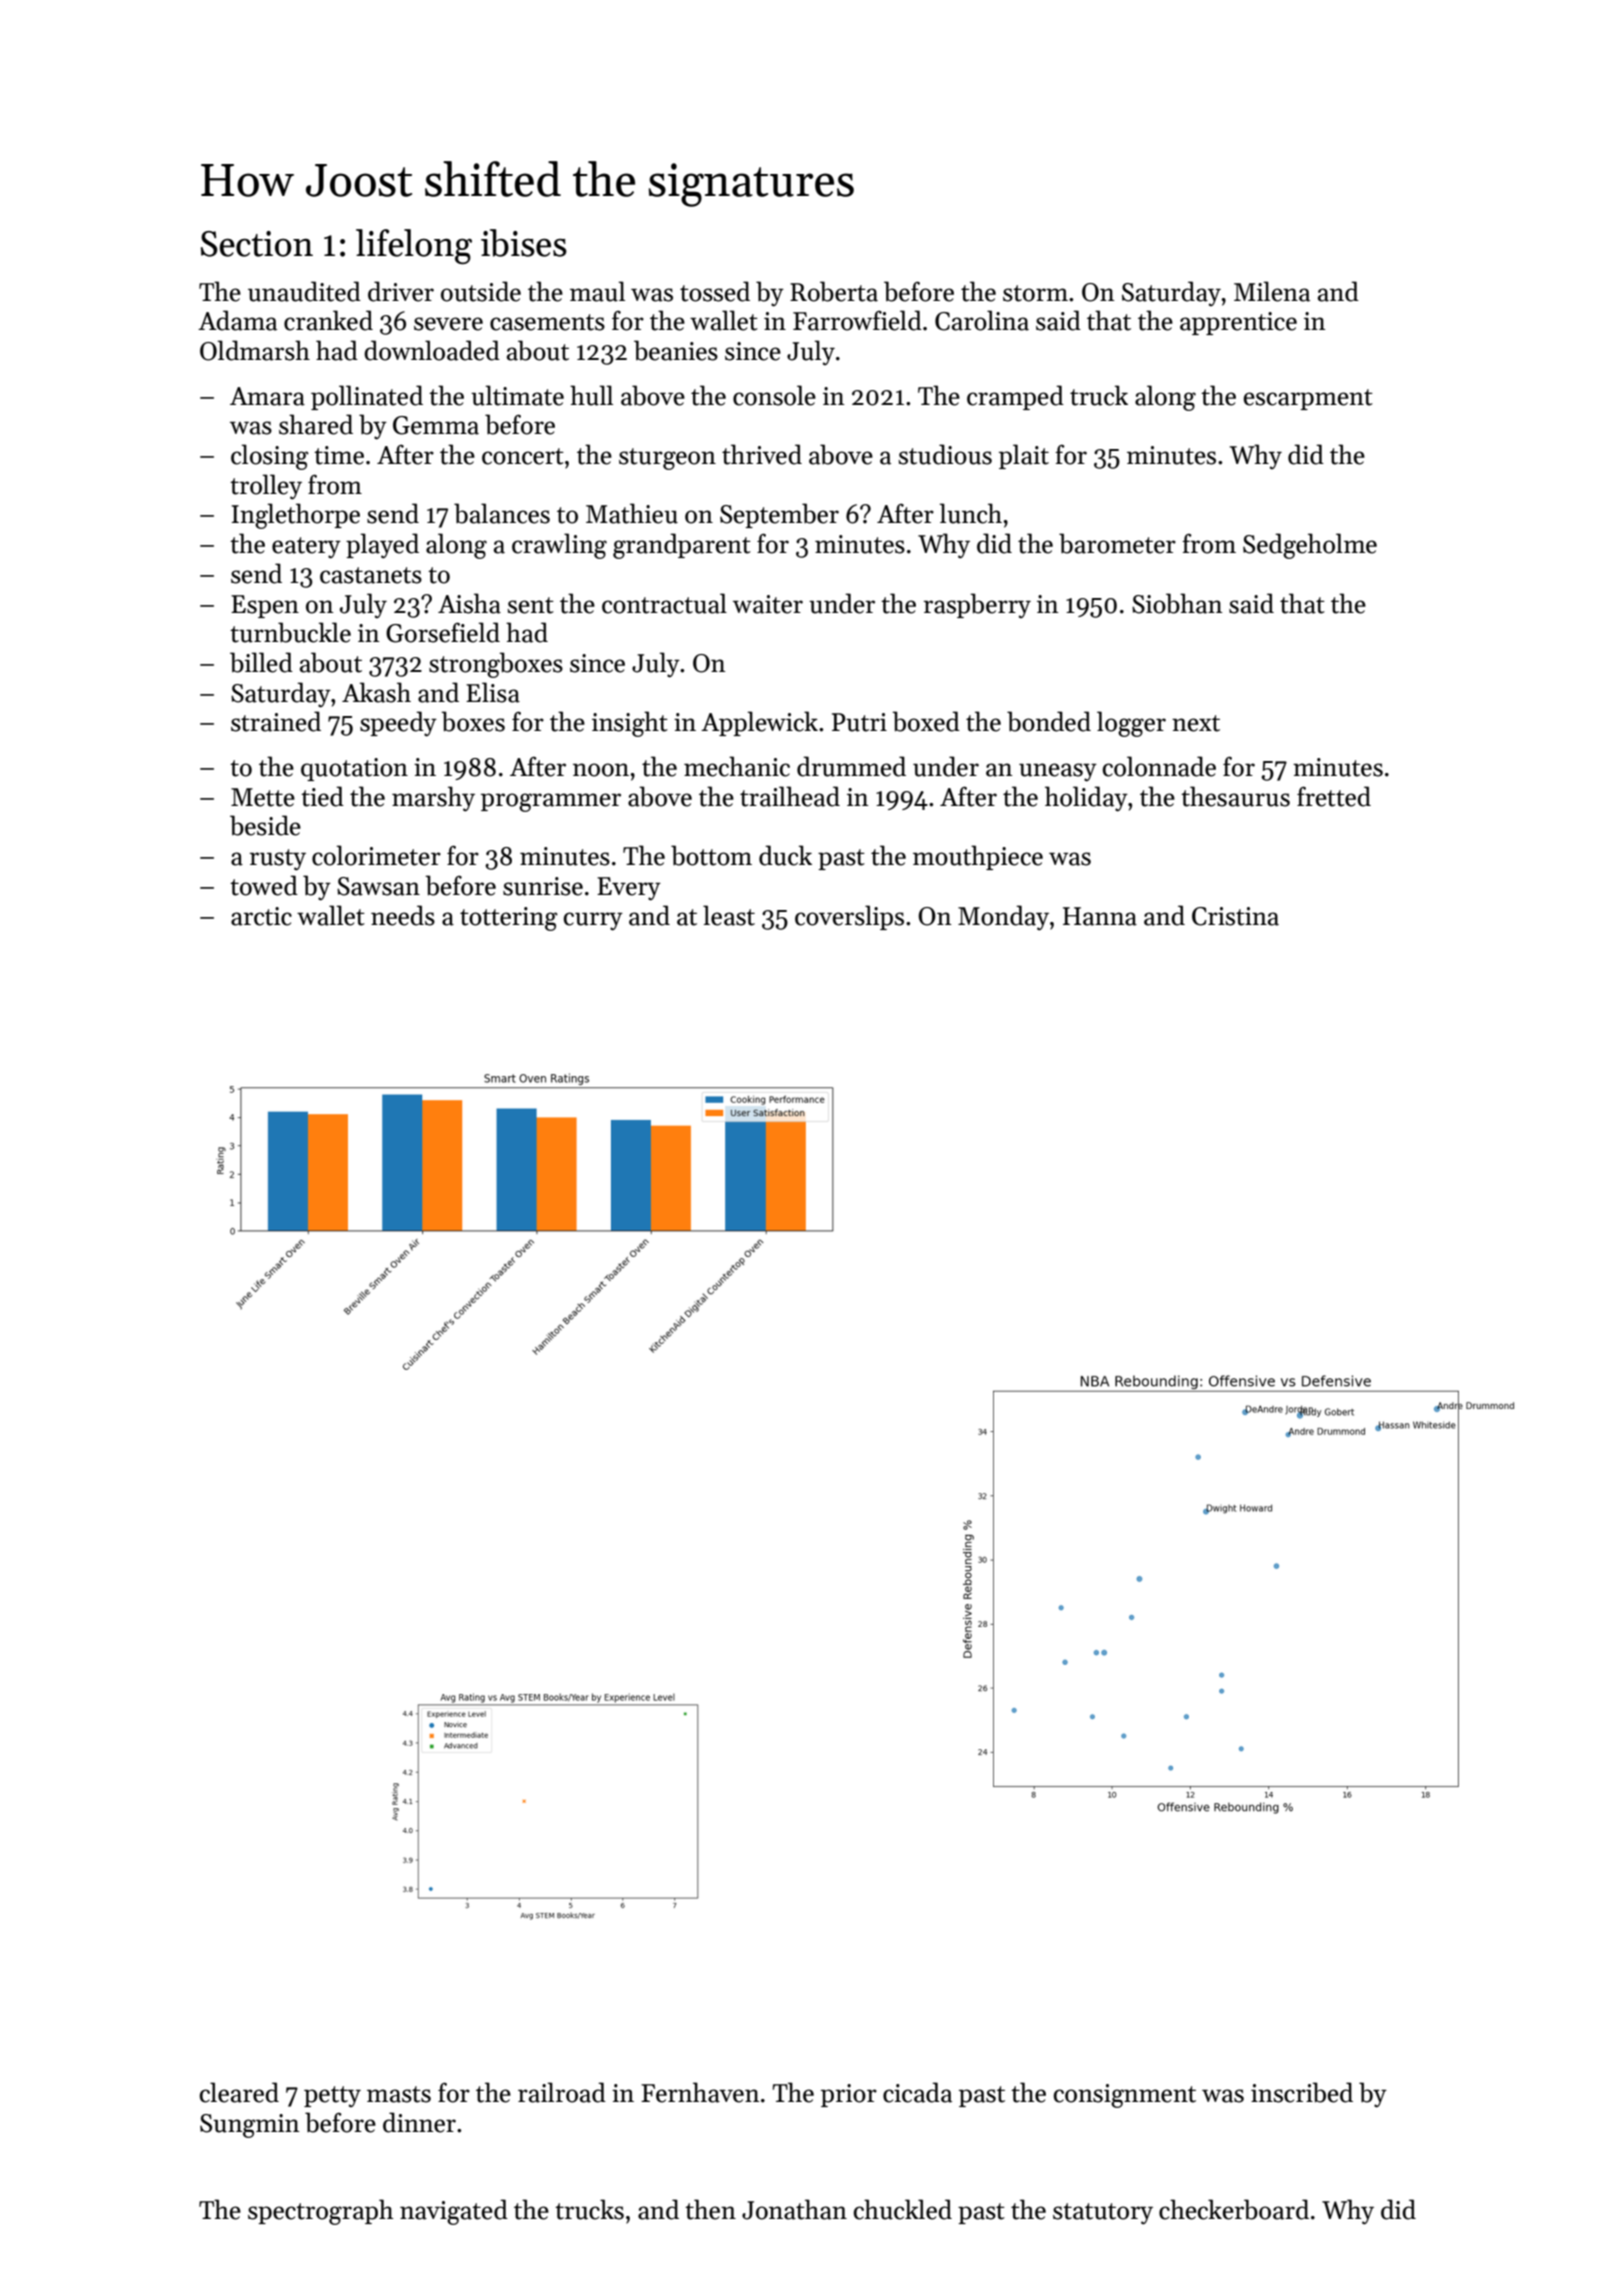 The height and width of the screenshot is (2292, 1620). I want to click on arctic, so click(261, 916).
